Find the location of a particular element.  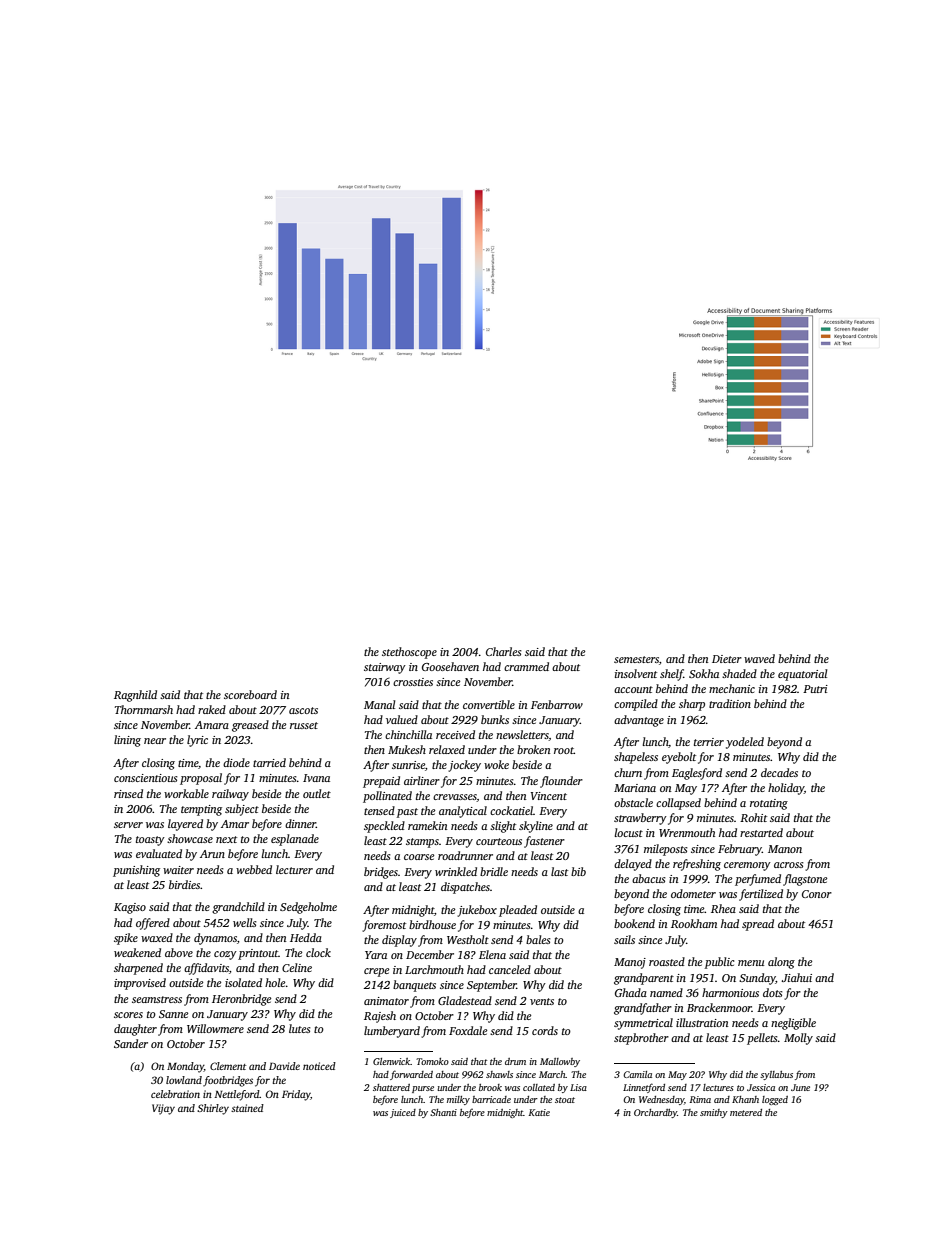

Foxdale is located at coordinates (468, 1030).
